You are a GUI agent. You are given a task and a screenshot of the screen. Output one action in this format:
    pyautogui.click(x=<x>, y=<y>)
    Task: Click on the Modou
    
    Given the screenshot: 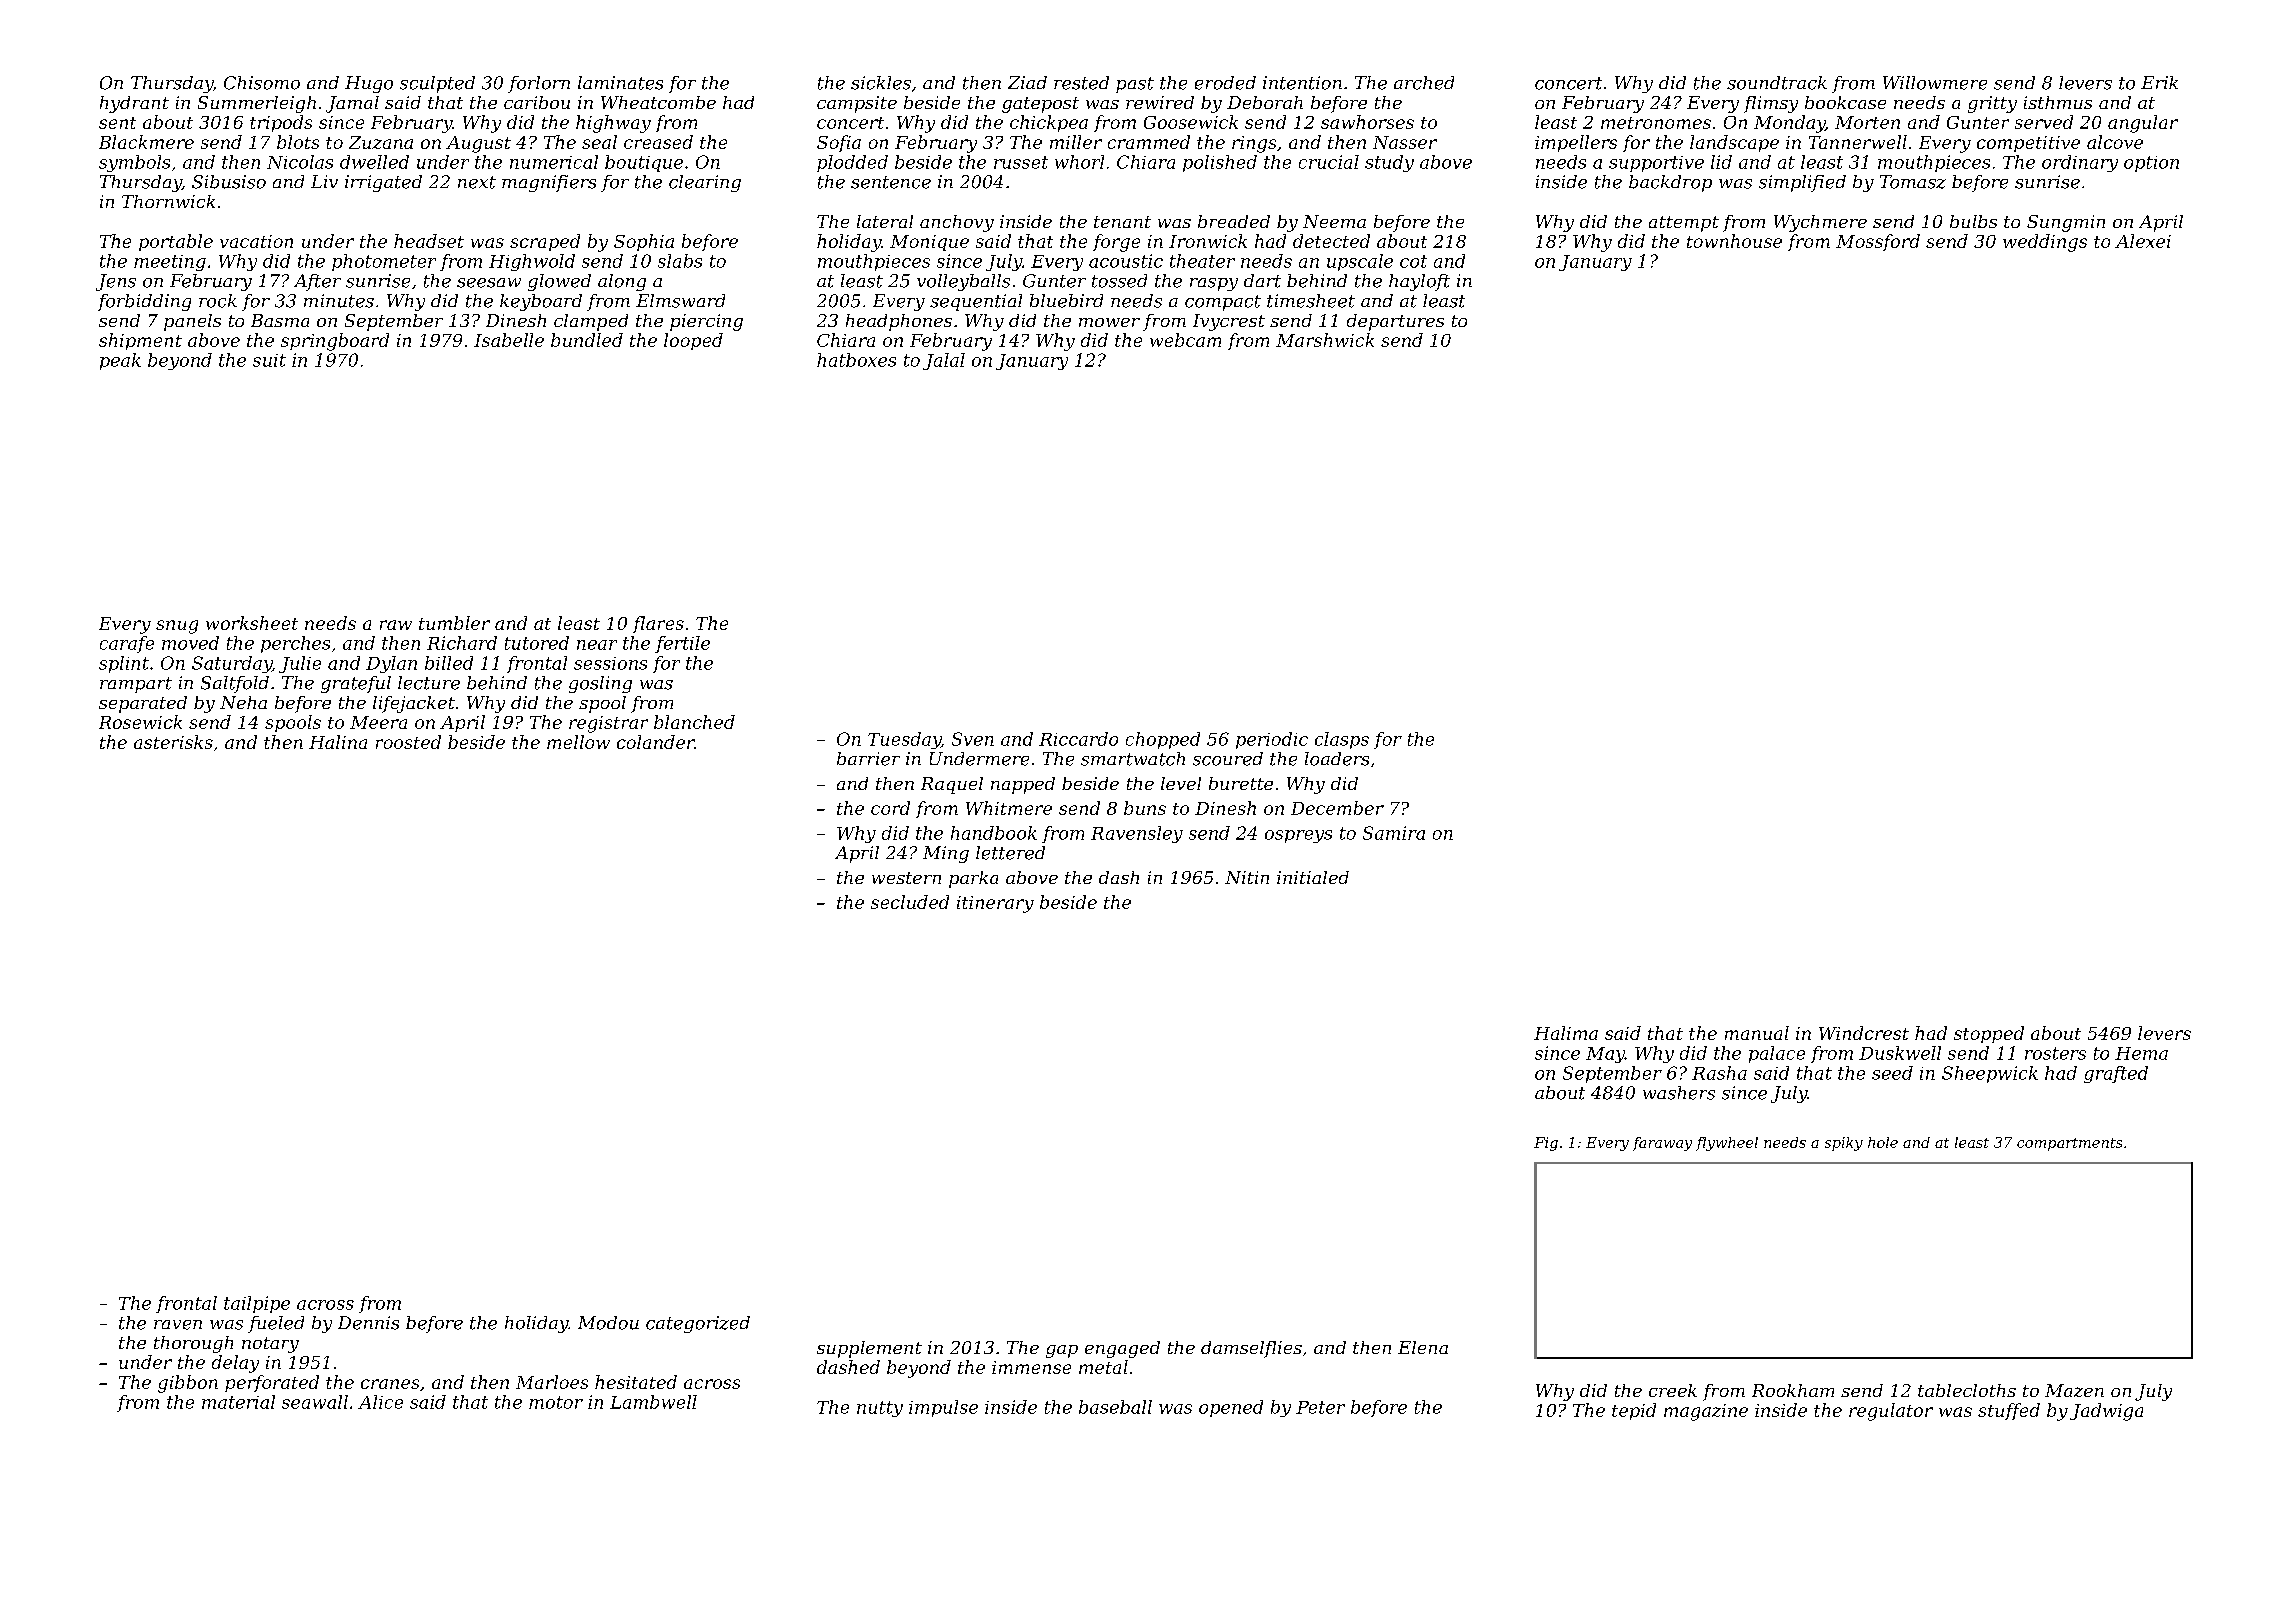 What is the action you would take?
    pyautogui.click(x=608, y=1323)
